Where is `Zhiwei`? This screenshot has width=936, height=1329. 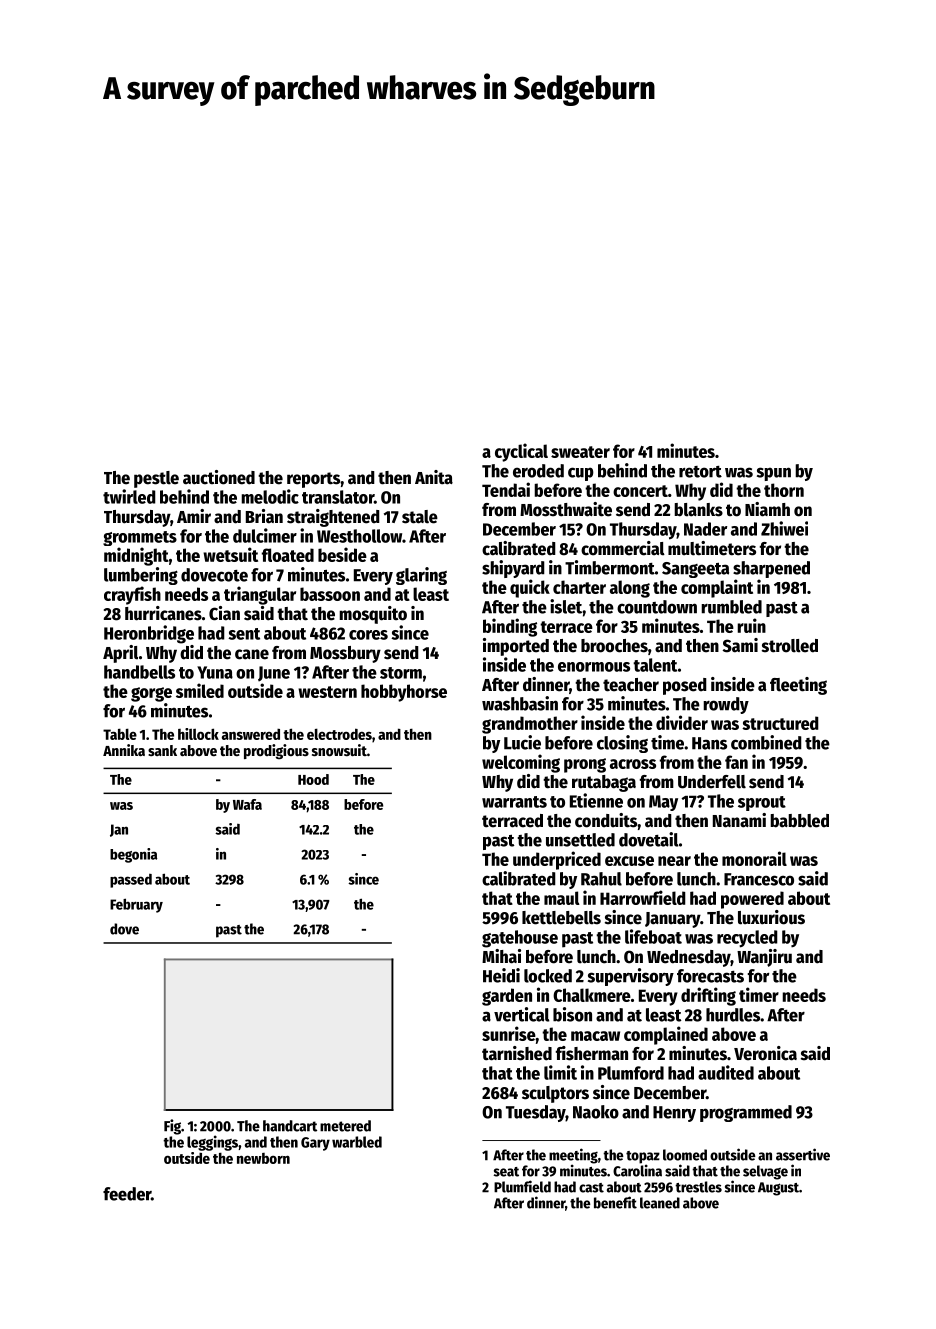 Zhiwei is located at coordinates (784, 528).
